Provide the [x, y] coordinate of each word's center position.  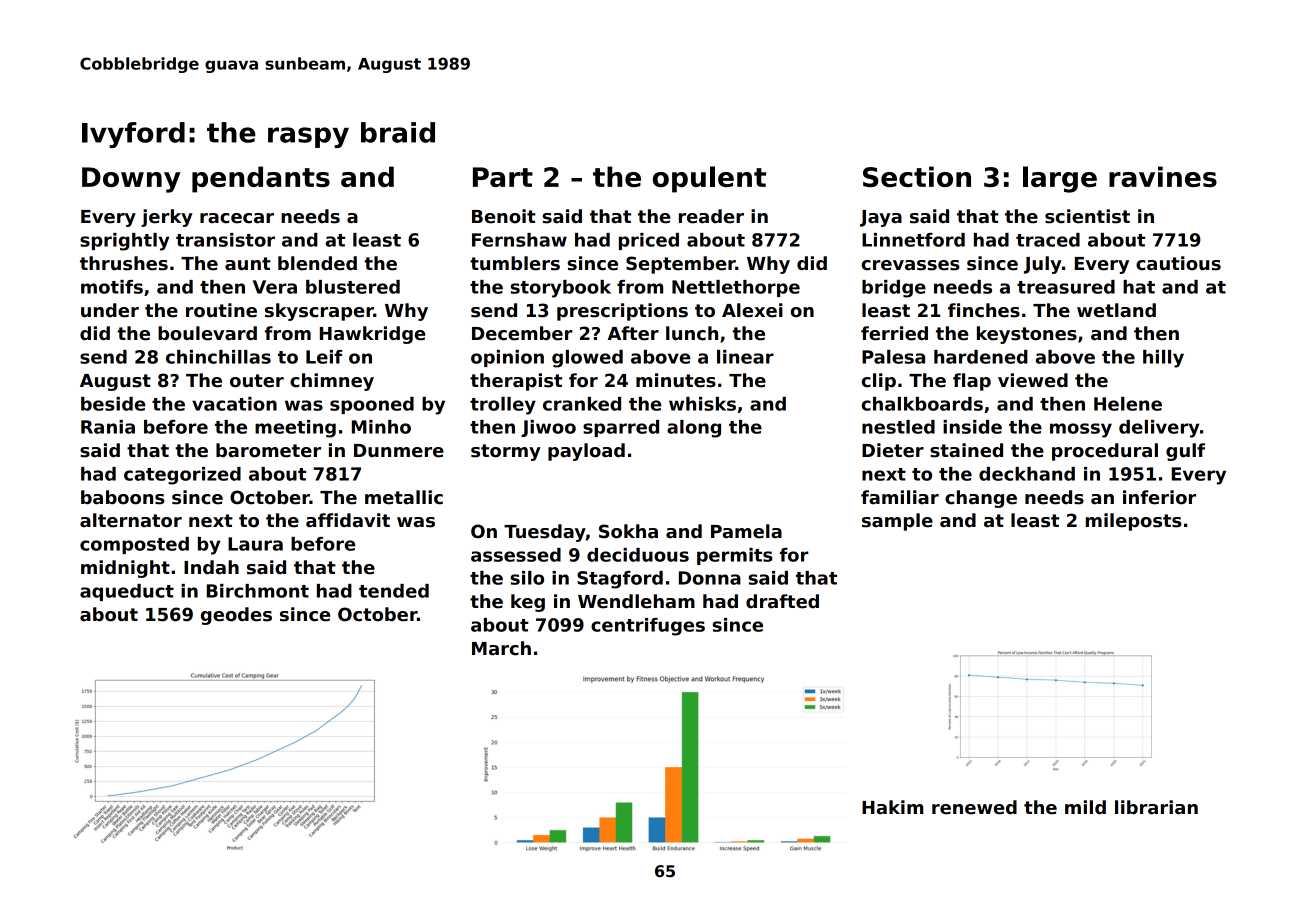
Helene [1128, 404]
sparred [621, 428]
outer [257, 381]
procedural [1105, 452]
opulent [709, 179]
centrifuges [648, 627]
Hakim [892, 807]
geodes [236, 616]
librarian [1156, 807]
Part [503, 177]
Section [917, 176]
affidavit [348, 520]
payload [586, 452]
